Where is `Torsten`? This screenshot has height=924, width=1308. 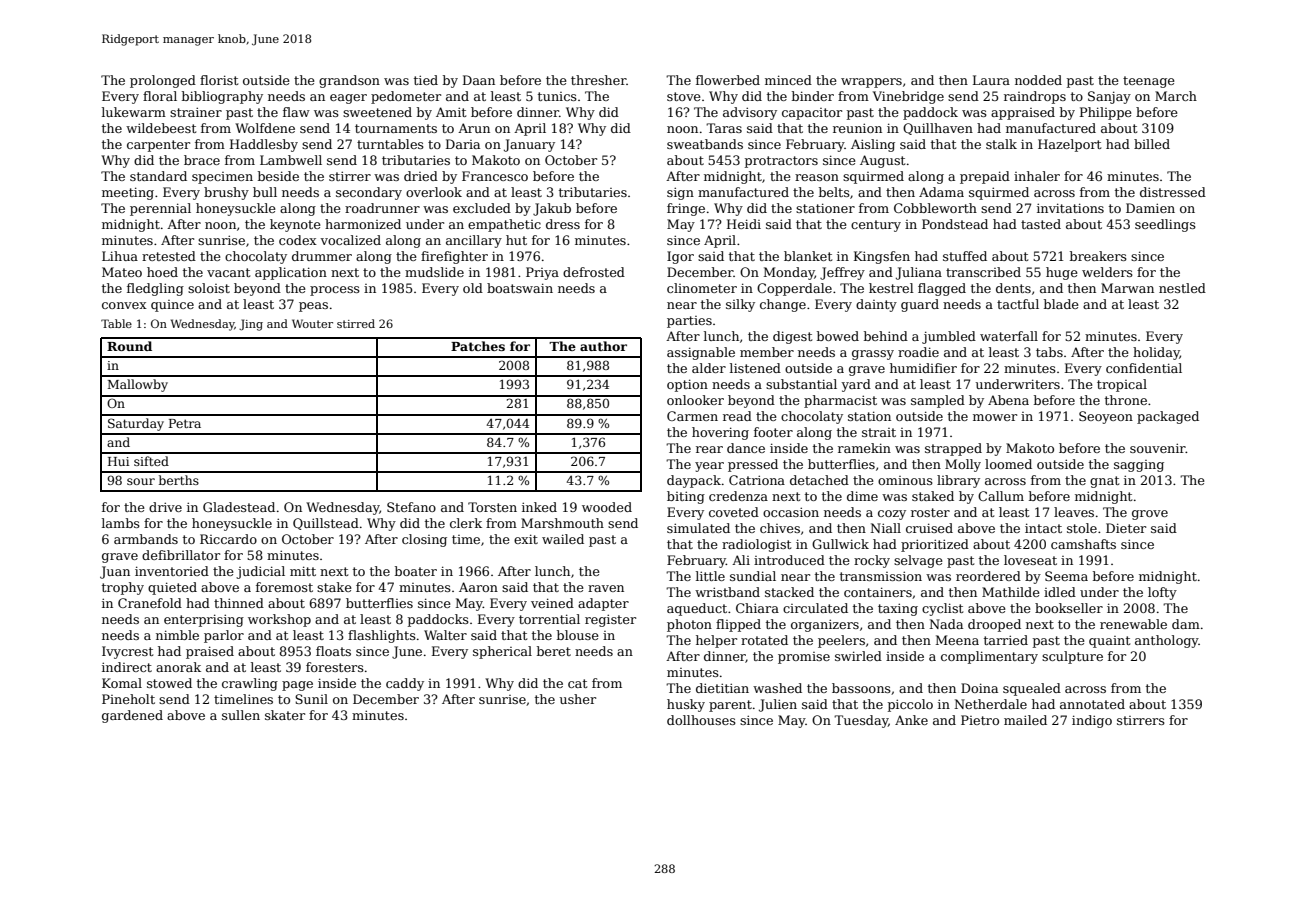
Torsten is located at coordinates (492, 507).
